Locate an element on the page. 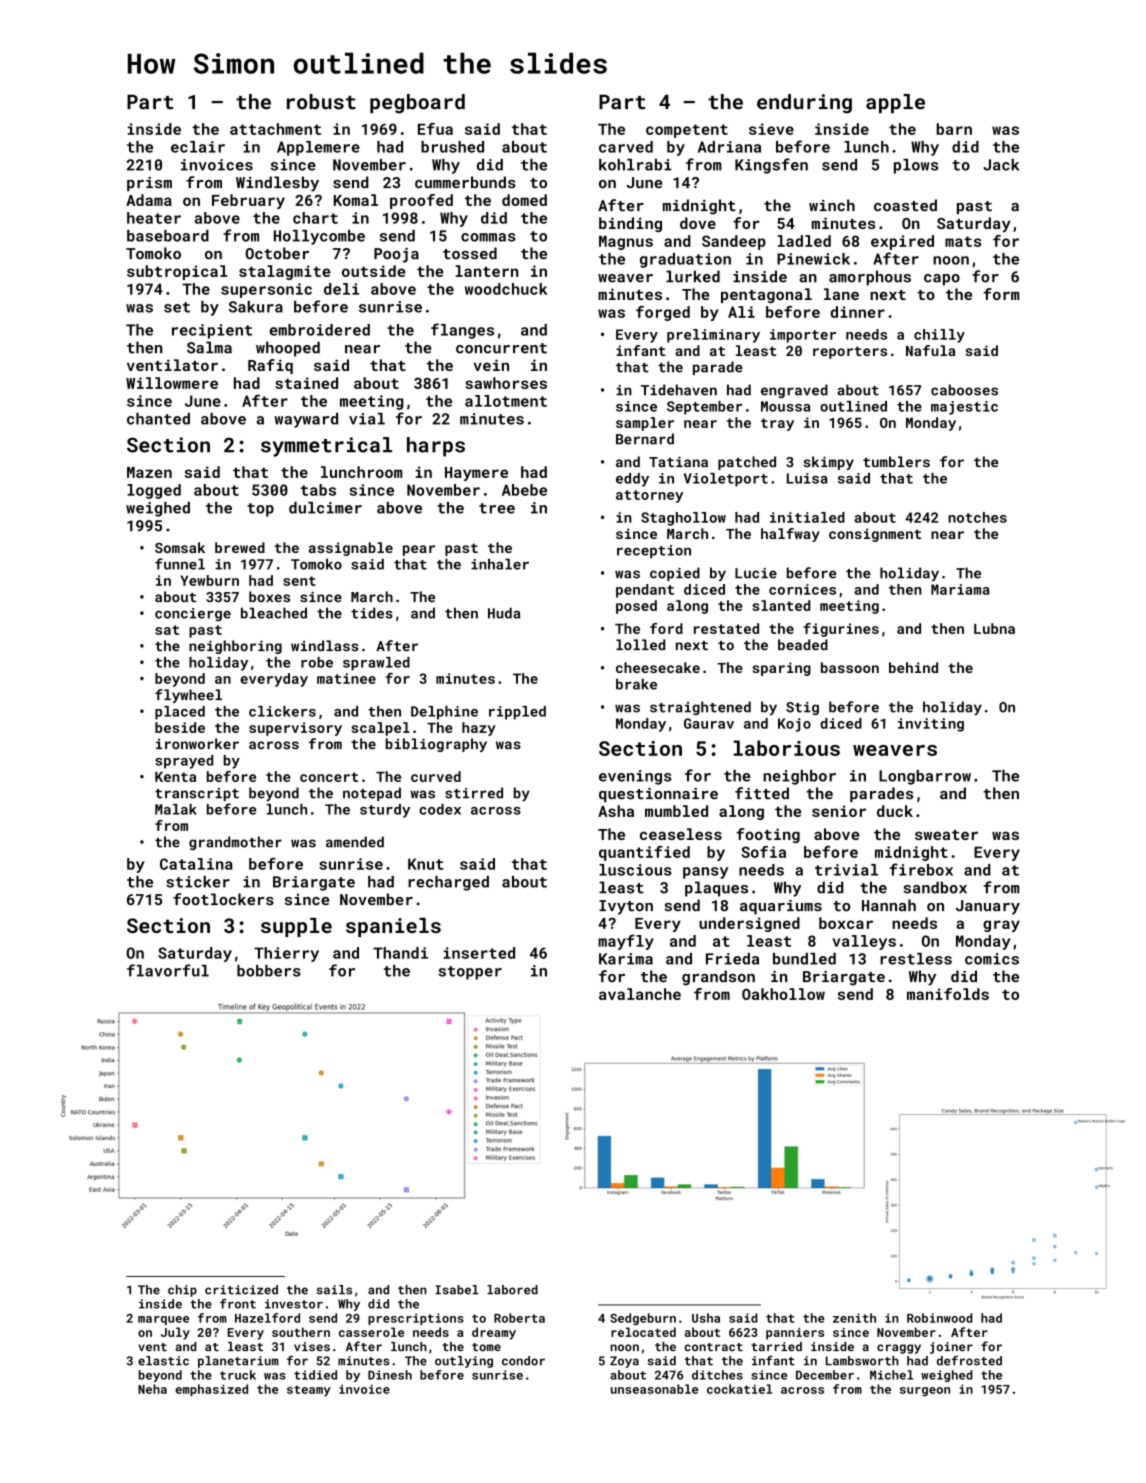 The image size is (1146, 1483). boxes is located at coordinates (269, 597).
